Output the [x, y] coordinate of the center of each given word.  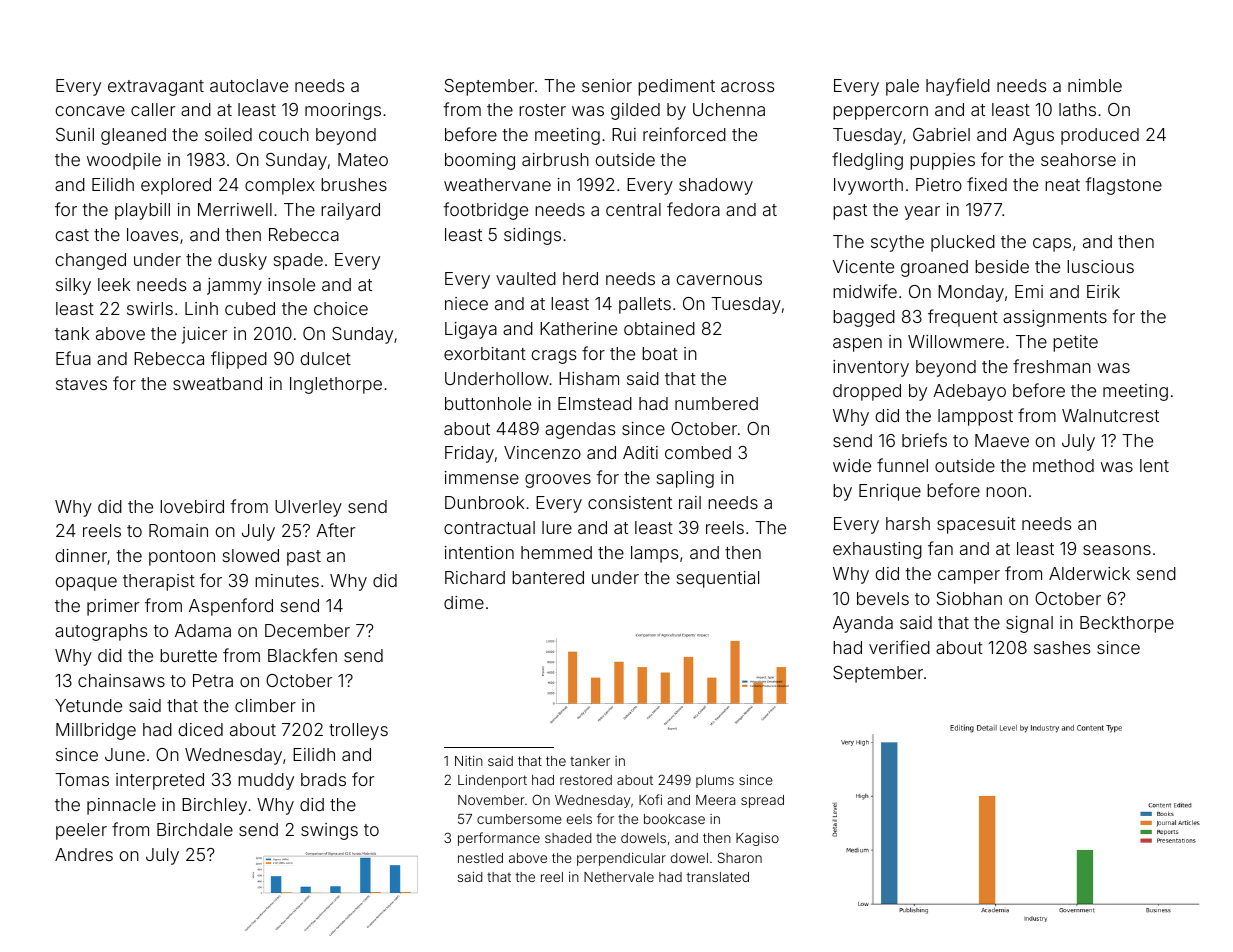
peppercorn [880, 113]
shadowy [716, 186]
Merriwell [235, 209]
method [1063, 465]
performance [499, 839]
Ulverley [308, 508]
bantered [548, 577]
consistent [630, 502]
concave [90, 111]
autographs [101, 632]
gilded [635, 111]
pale [902, 87]
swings [329, 831]
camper [969, 577]
